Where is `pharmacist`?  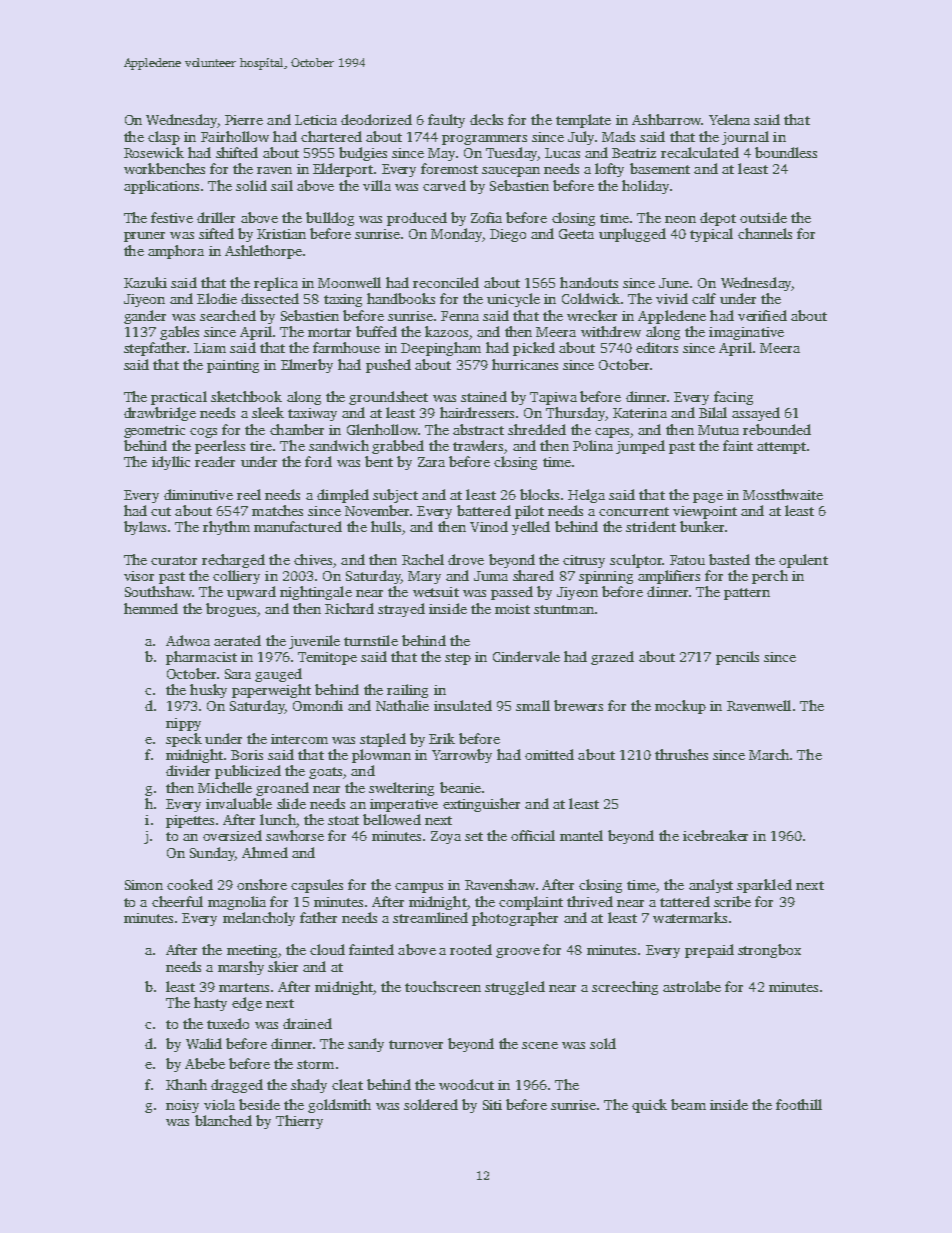 pharmacist is located at coordinates (201, 658).
